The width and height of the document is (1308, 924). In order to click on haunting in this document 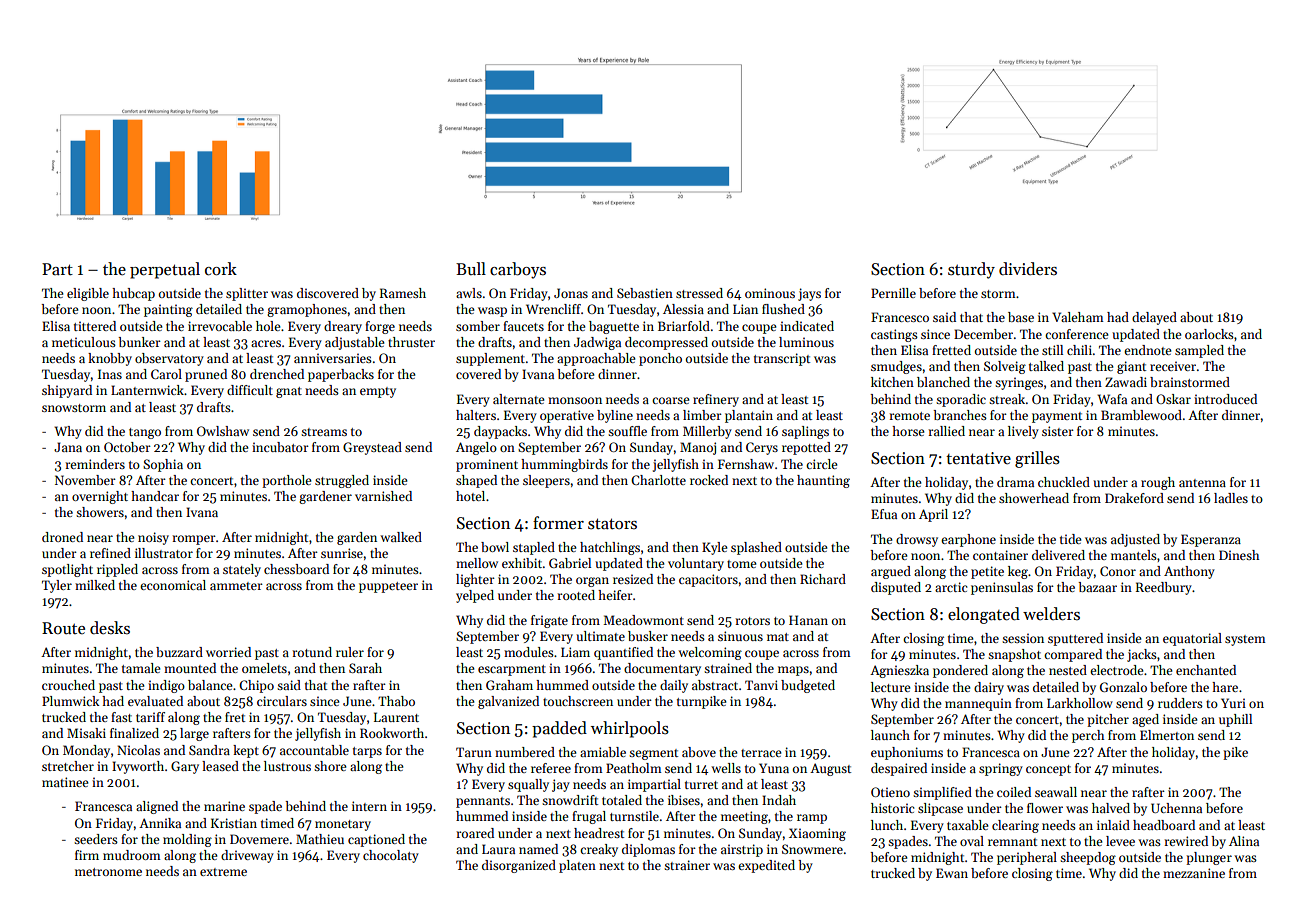, I will do `click(823, 481)`.
